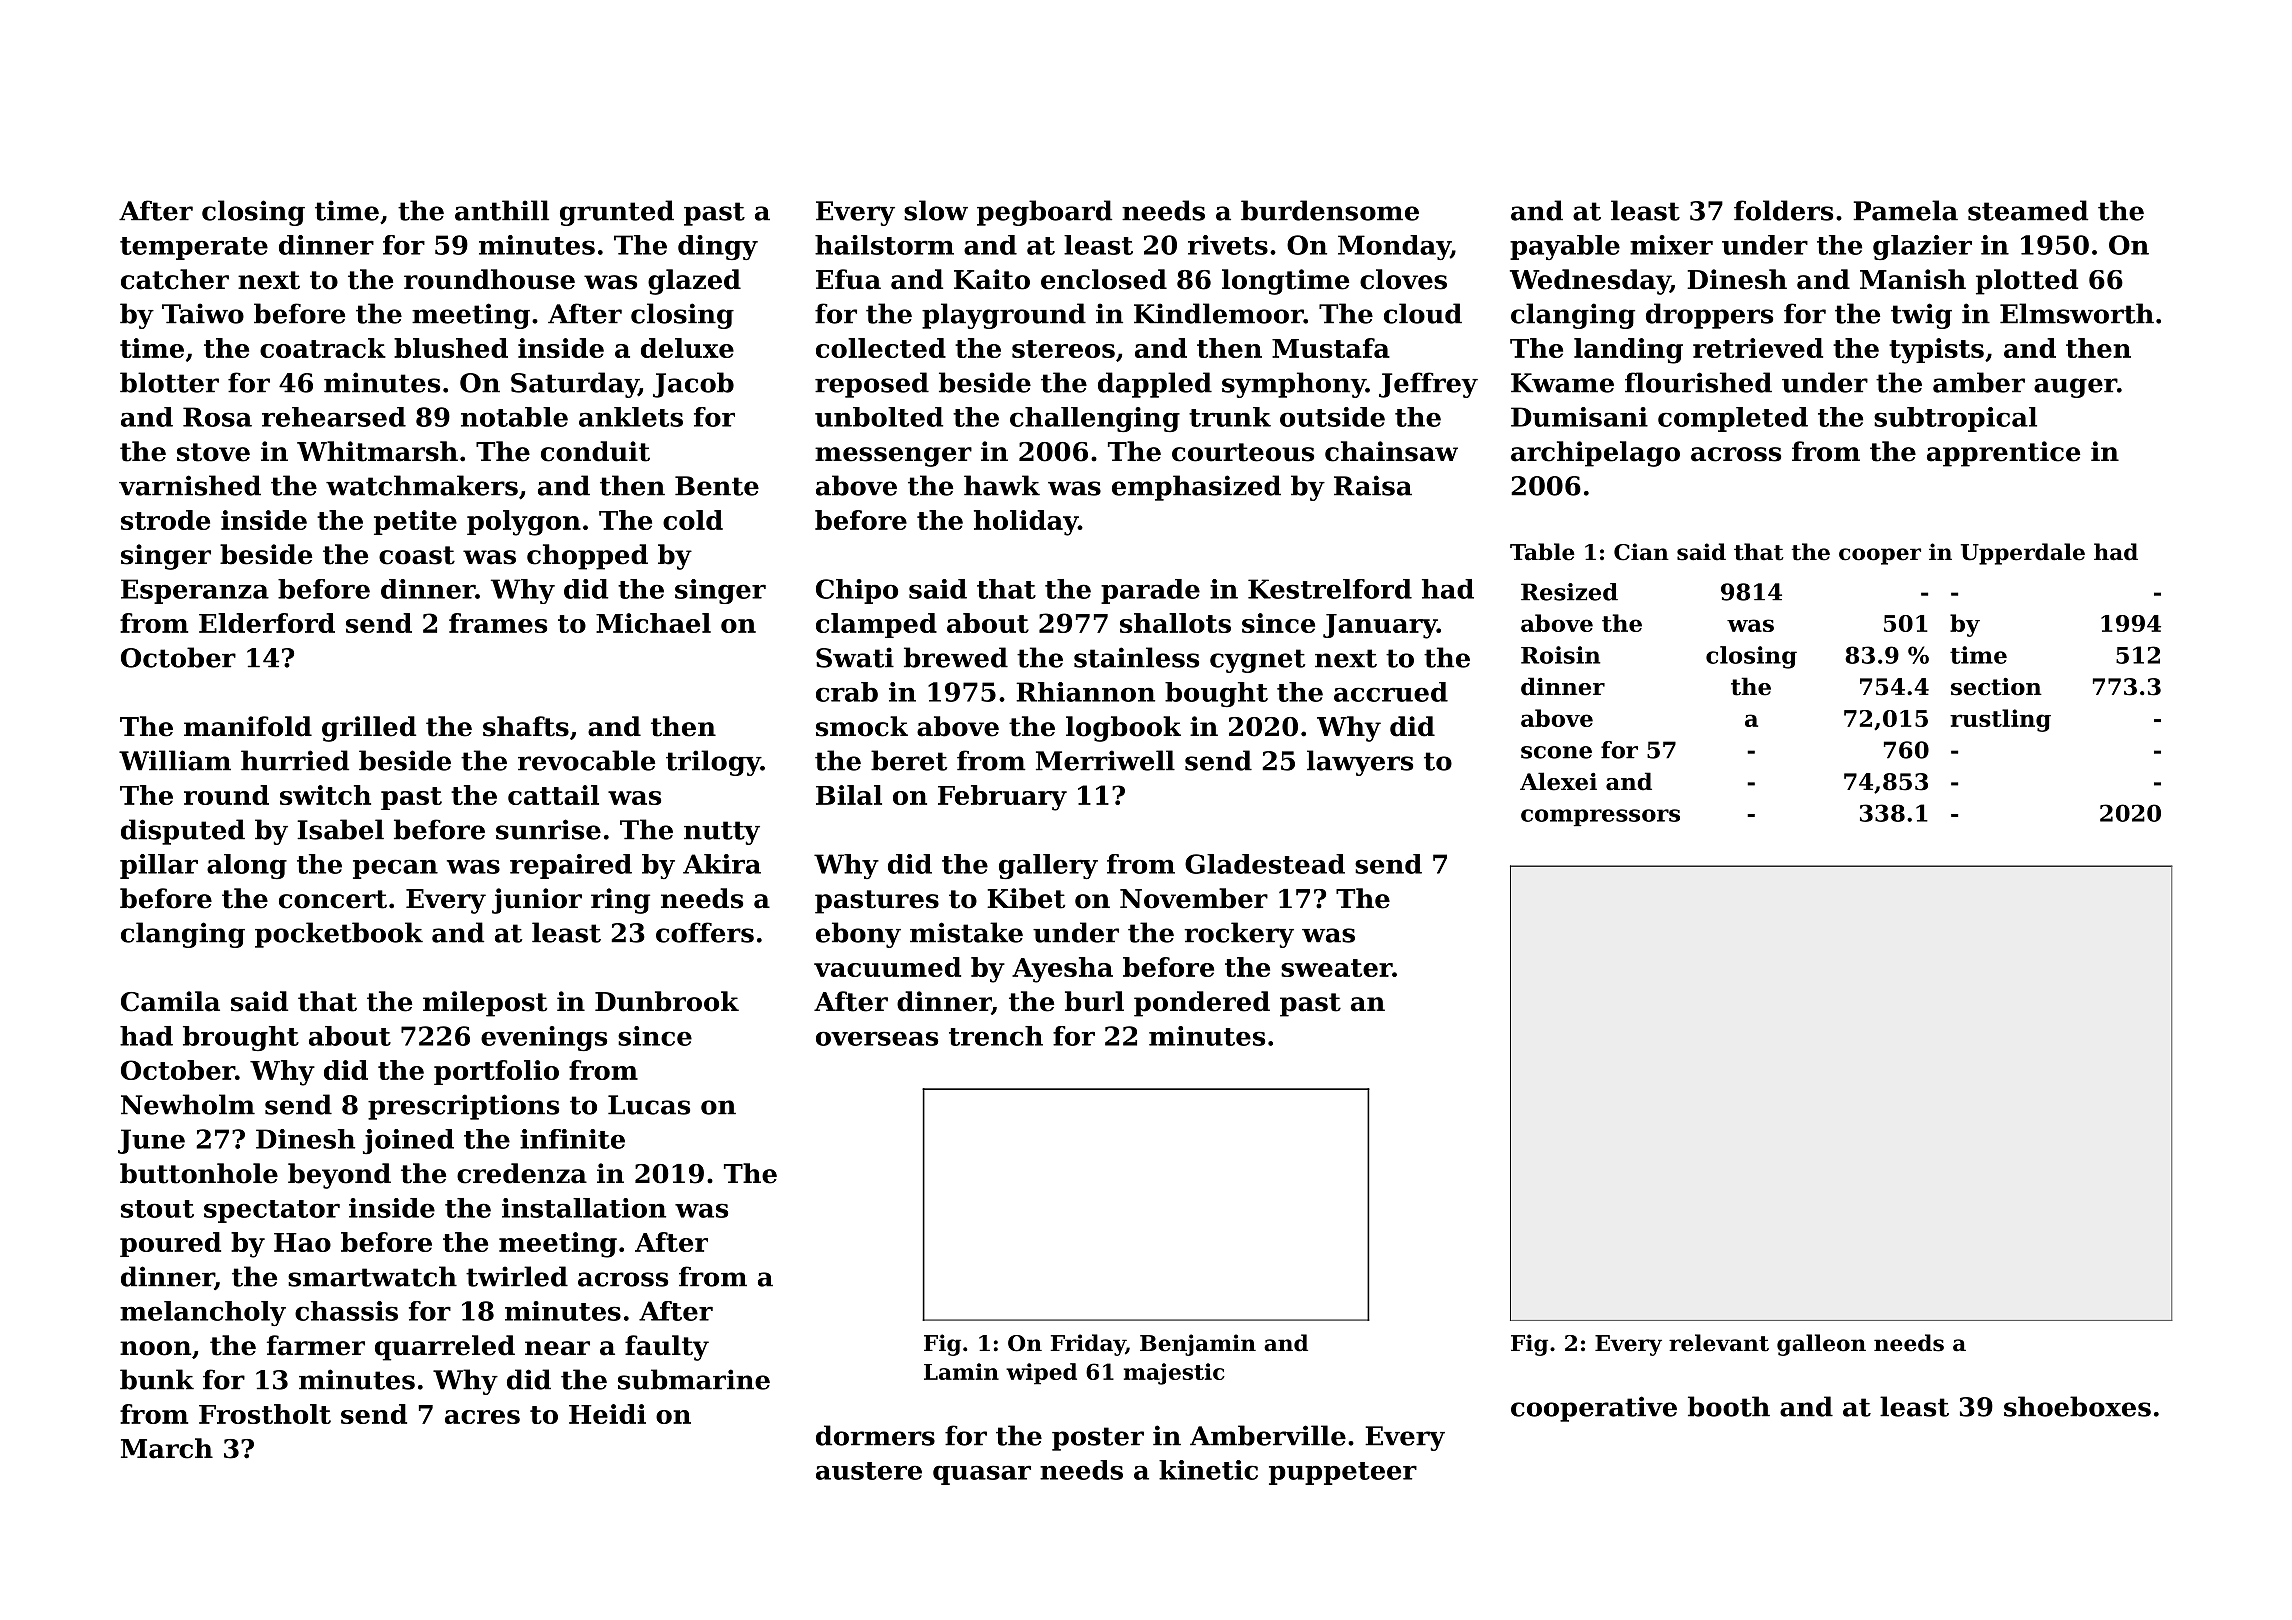 This document has width=2292, height=1620. I want to click on accrued, so click(1391, 692).
